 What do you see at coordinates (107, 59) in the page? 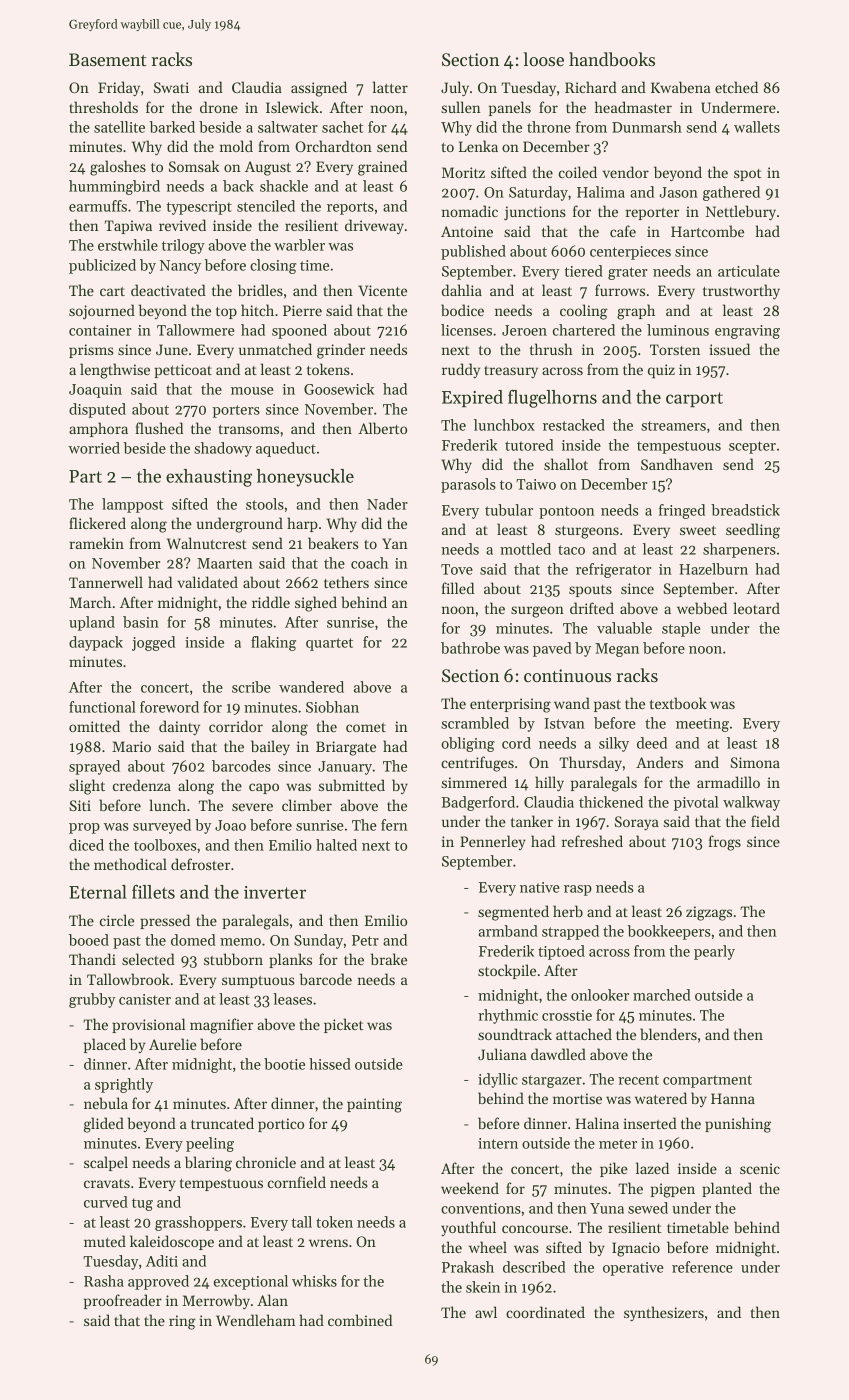
I see `Basement` at bounding box center [107, 59].
